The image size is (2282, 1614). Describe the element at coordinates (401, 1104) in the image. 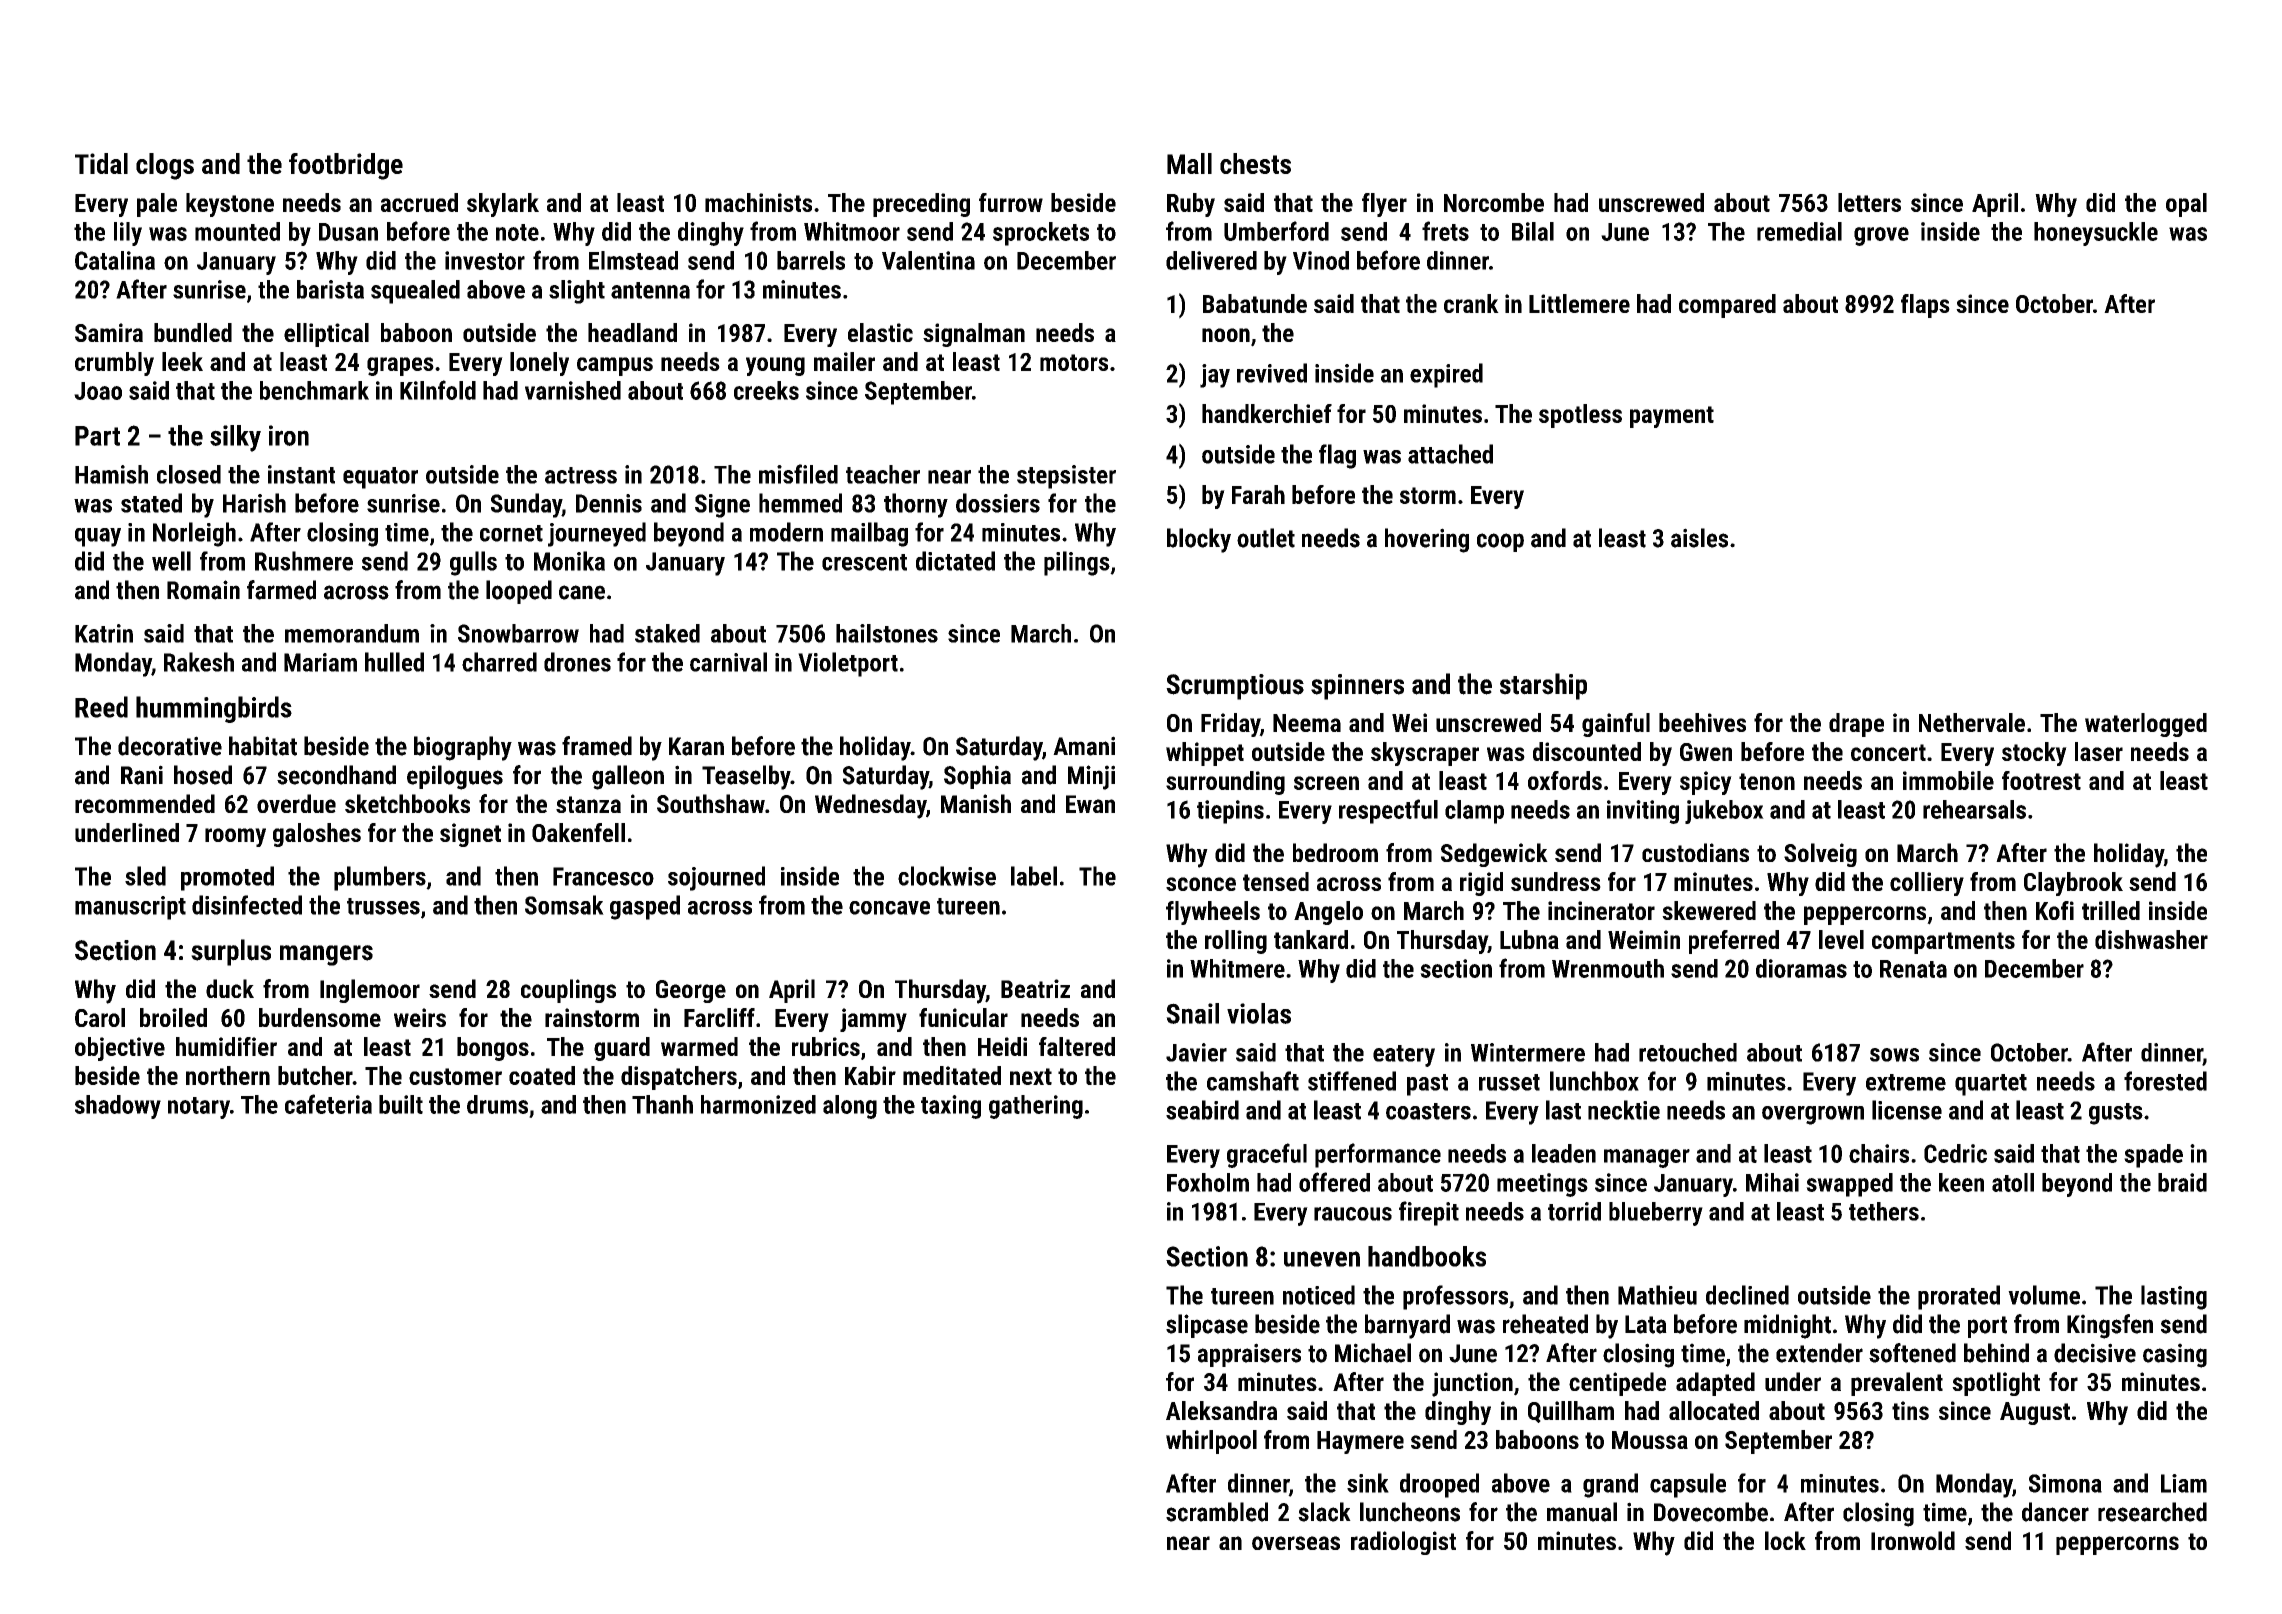

I see `built` at that location.
